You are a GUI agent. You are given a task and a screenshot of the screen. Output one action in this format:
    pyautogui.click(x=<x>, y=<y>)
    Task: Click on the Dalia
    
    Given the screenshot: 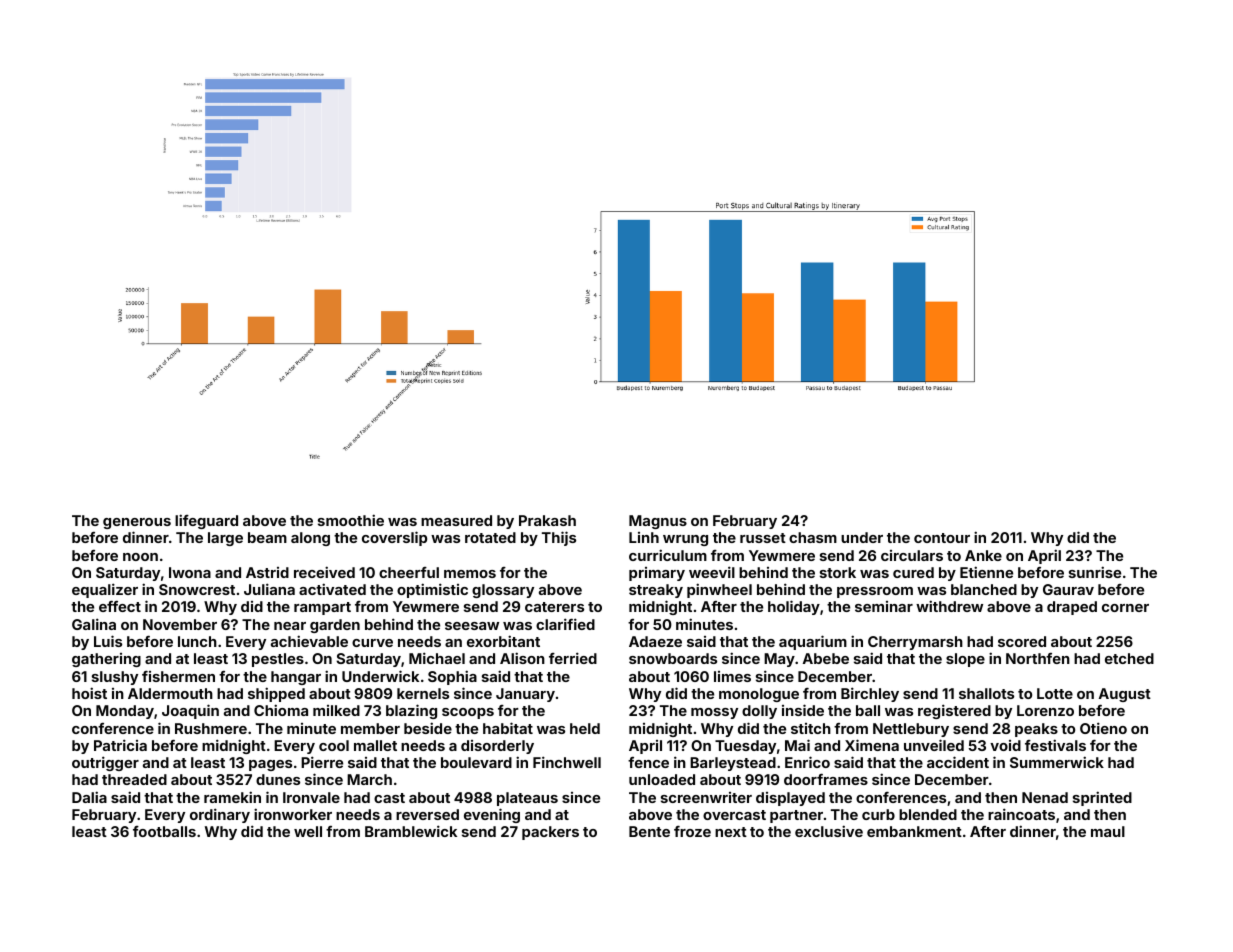 What is the action you would take?
    pyautogui.click(x=89, y=797)
